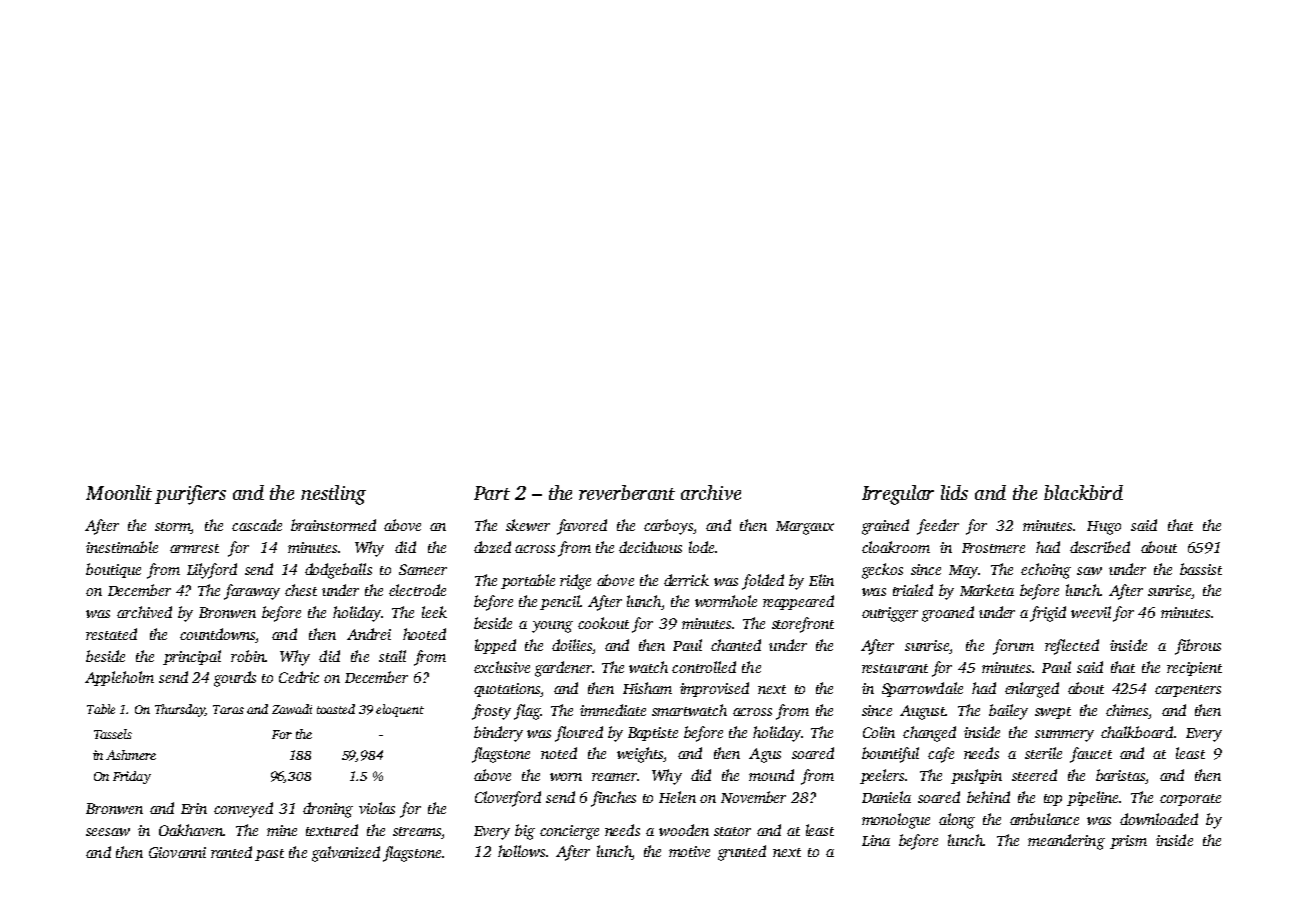 The width and height of the screenshot is (1308, 924). What do you see at coordinates (111, 634) in the screenshot?
I see `restated` at bounding box center [111, 634].
